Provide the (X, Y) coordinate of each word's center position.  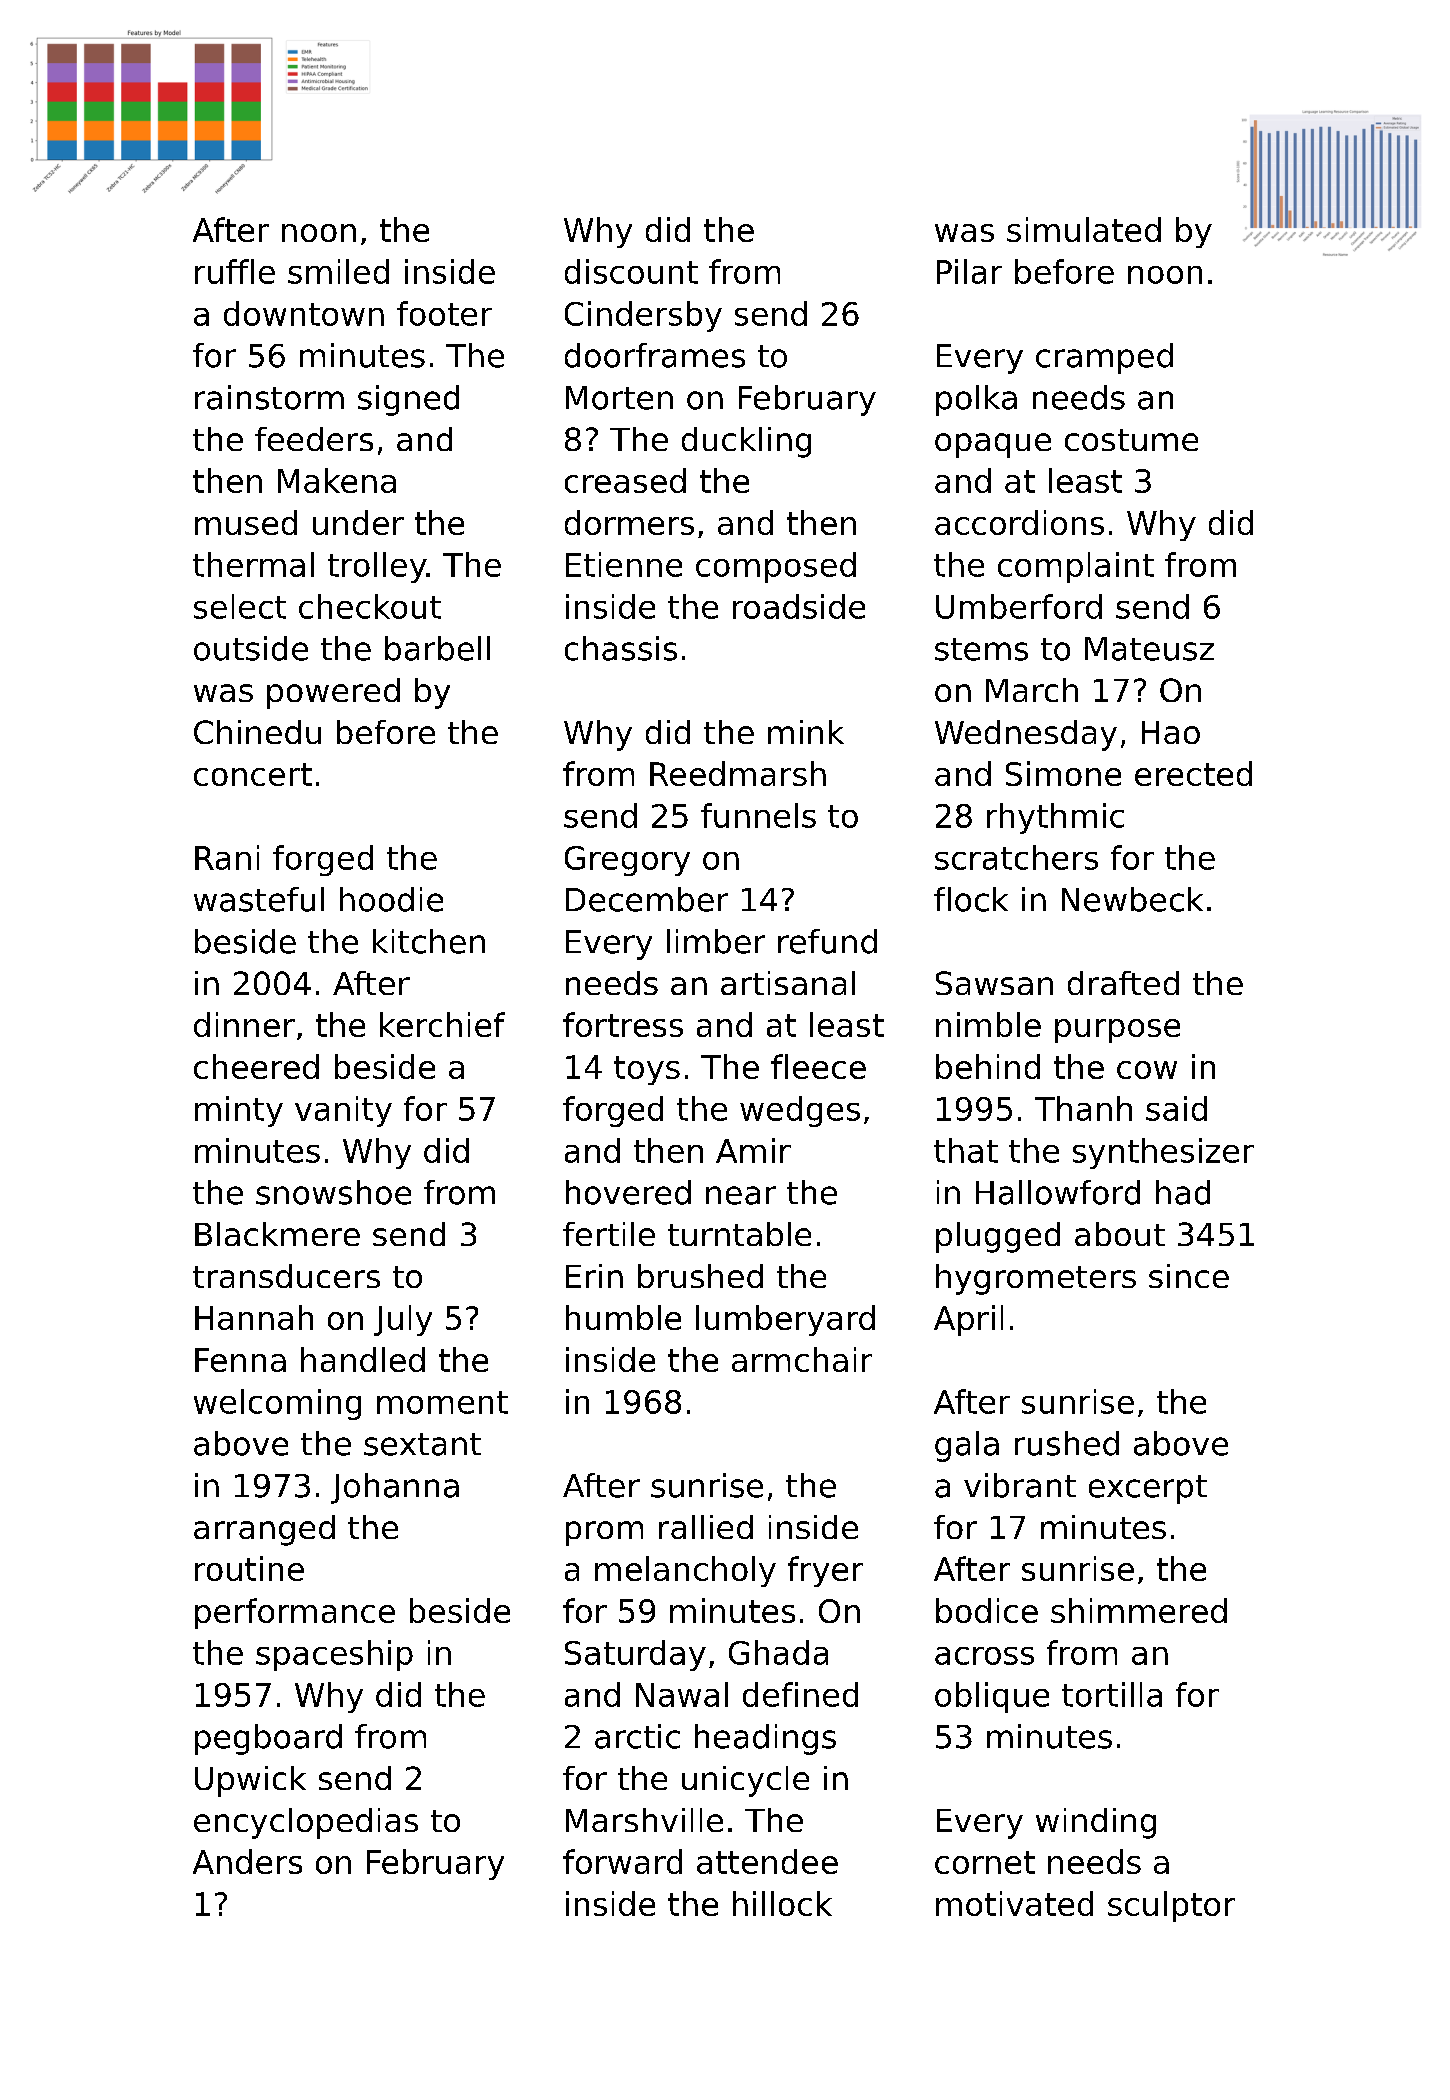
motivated (1014, 1903)
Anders (247, 1861)
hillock (782, 1903)
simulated (1084, 229)
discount (631, 271)
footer (444, 313)
